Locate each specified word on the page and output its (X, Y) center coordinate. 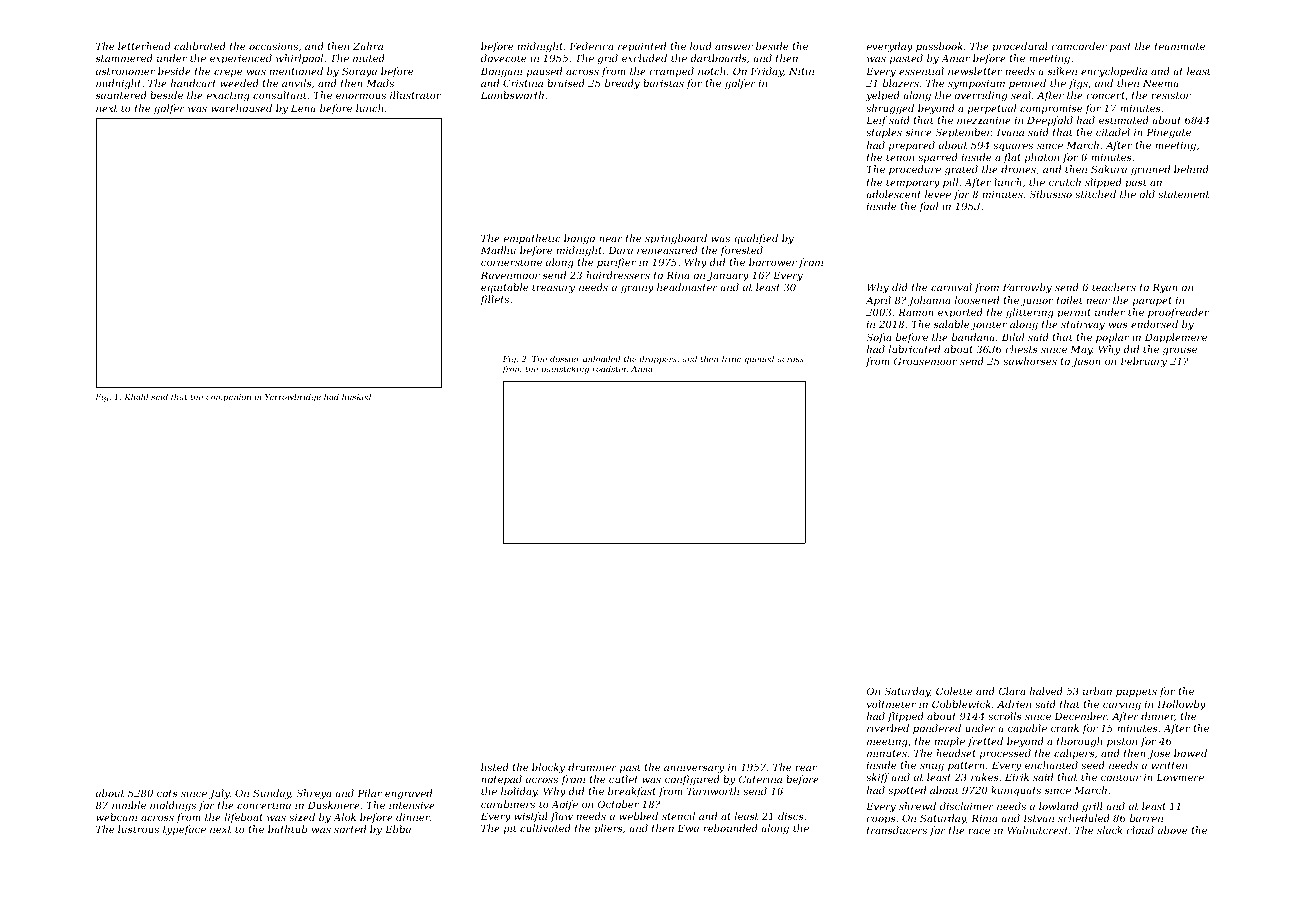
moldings (173, 806)
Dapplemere (1176, 338)
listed (495, 767)
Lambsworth (512, 95)
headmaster (687, 287)
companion (228, 398)
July (219, 794)
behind (1191, 169)
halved (1046, 691)
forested (741, 251)
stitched (1095, 194)
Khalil (136, 397)
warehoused (241, 108)
